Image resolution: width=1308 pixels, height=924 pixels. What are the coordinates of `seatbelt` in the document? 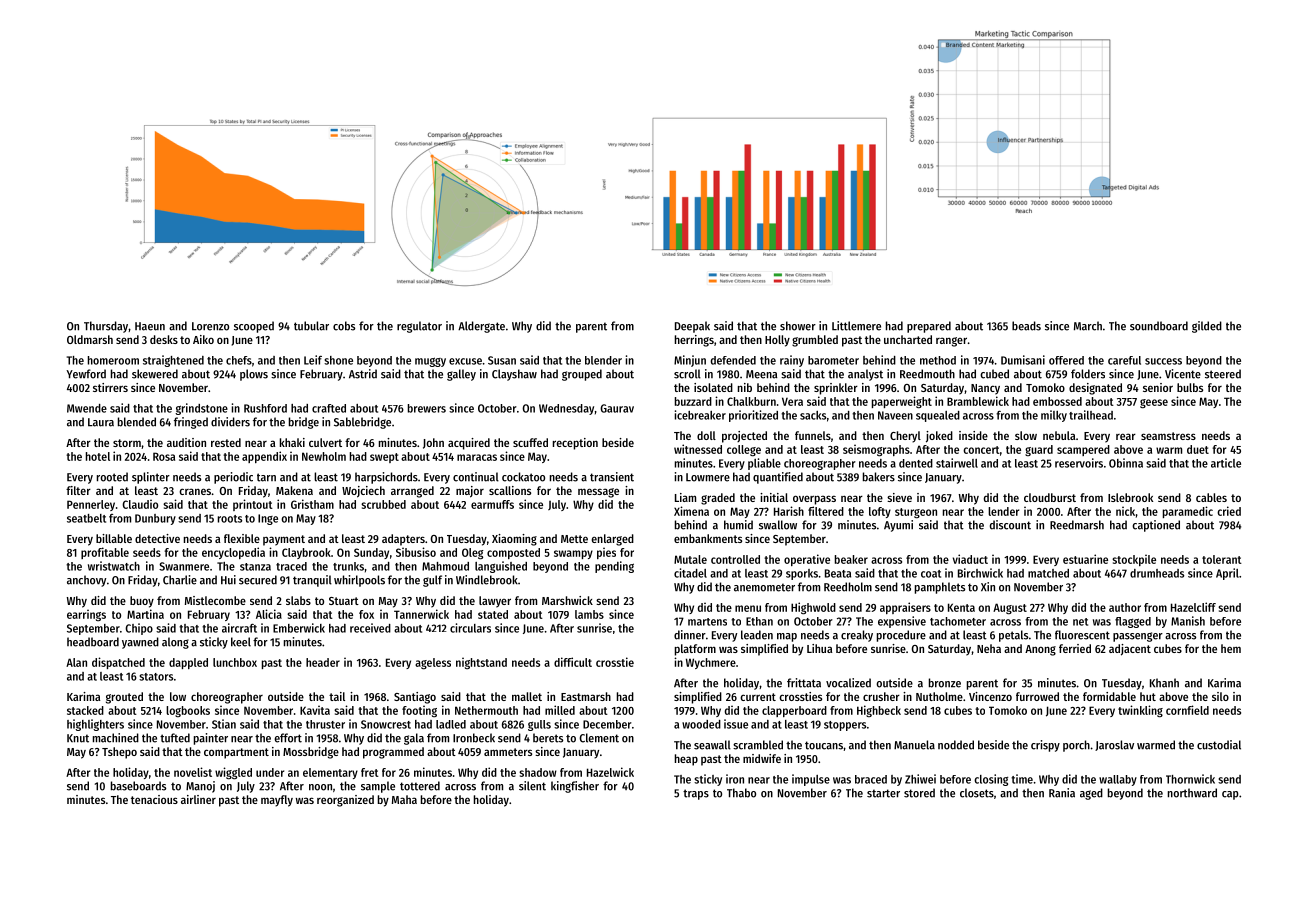 It's located at (86, 518).
